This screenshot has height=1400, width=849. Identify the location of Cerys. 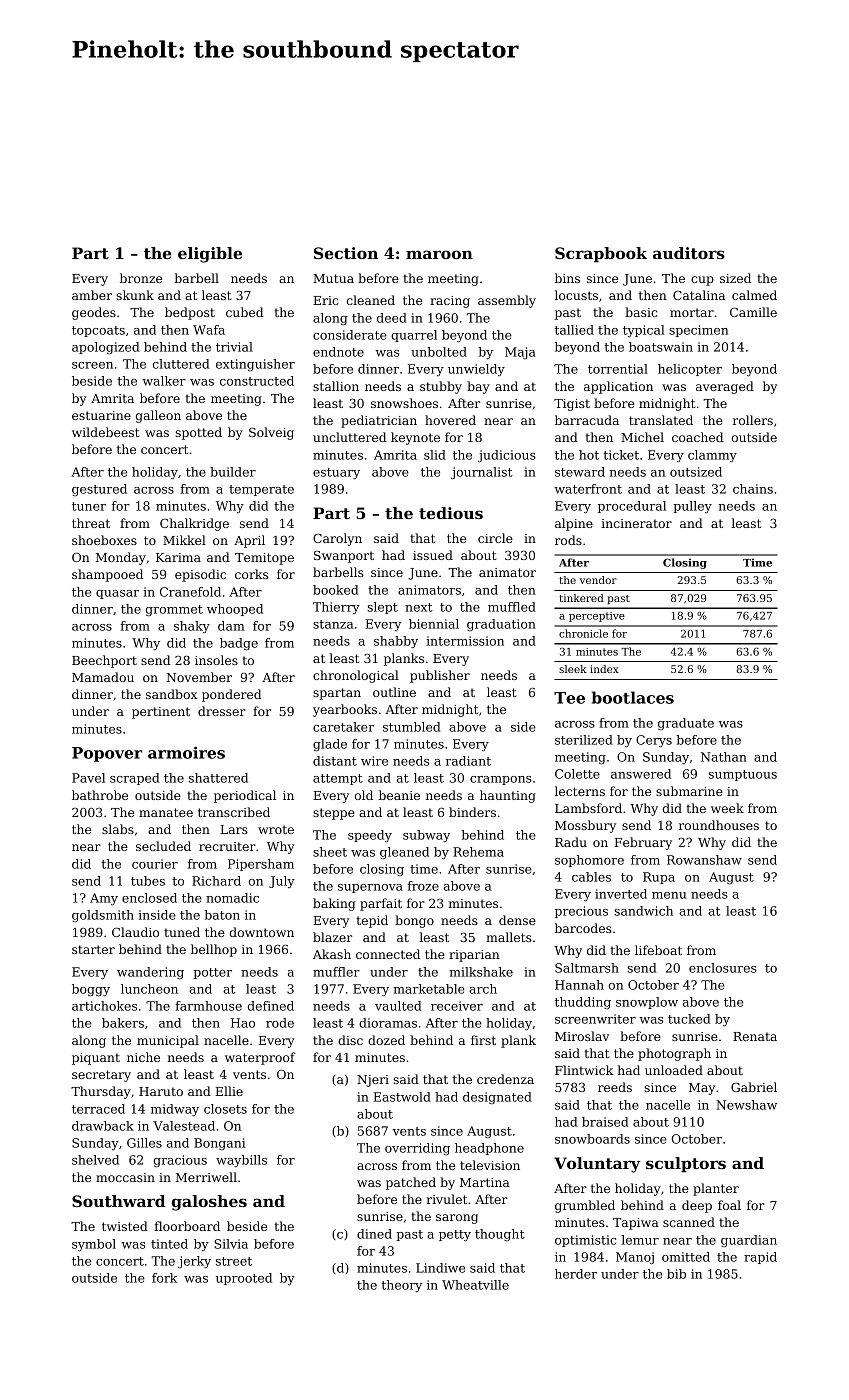
(654, 741).
